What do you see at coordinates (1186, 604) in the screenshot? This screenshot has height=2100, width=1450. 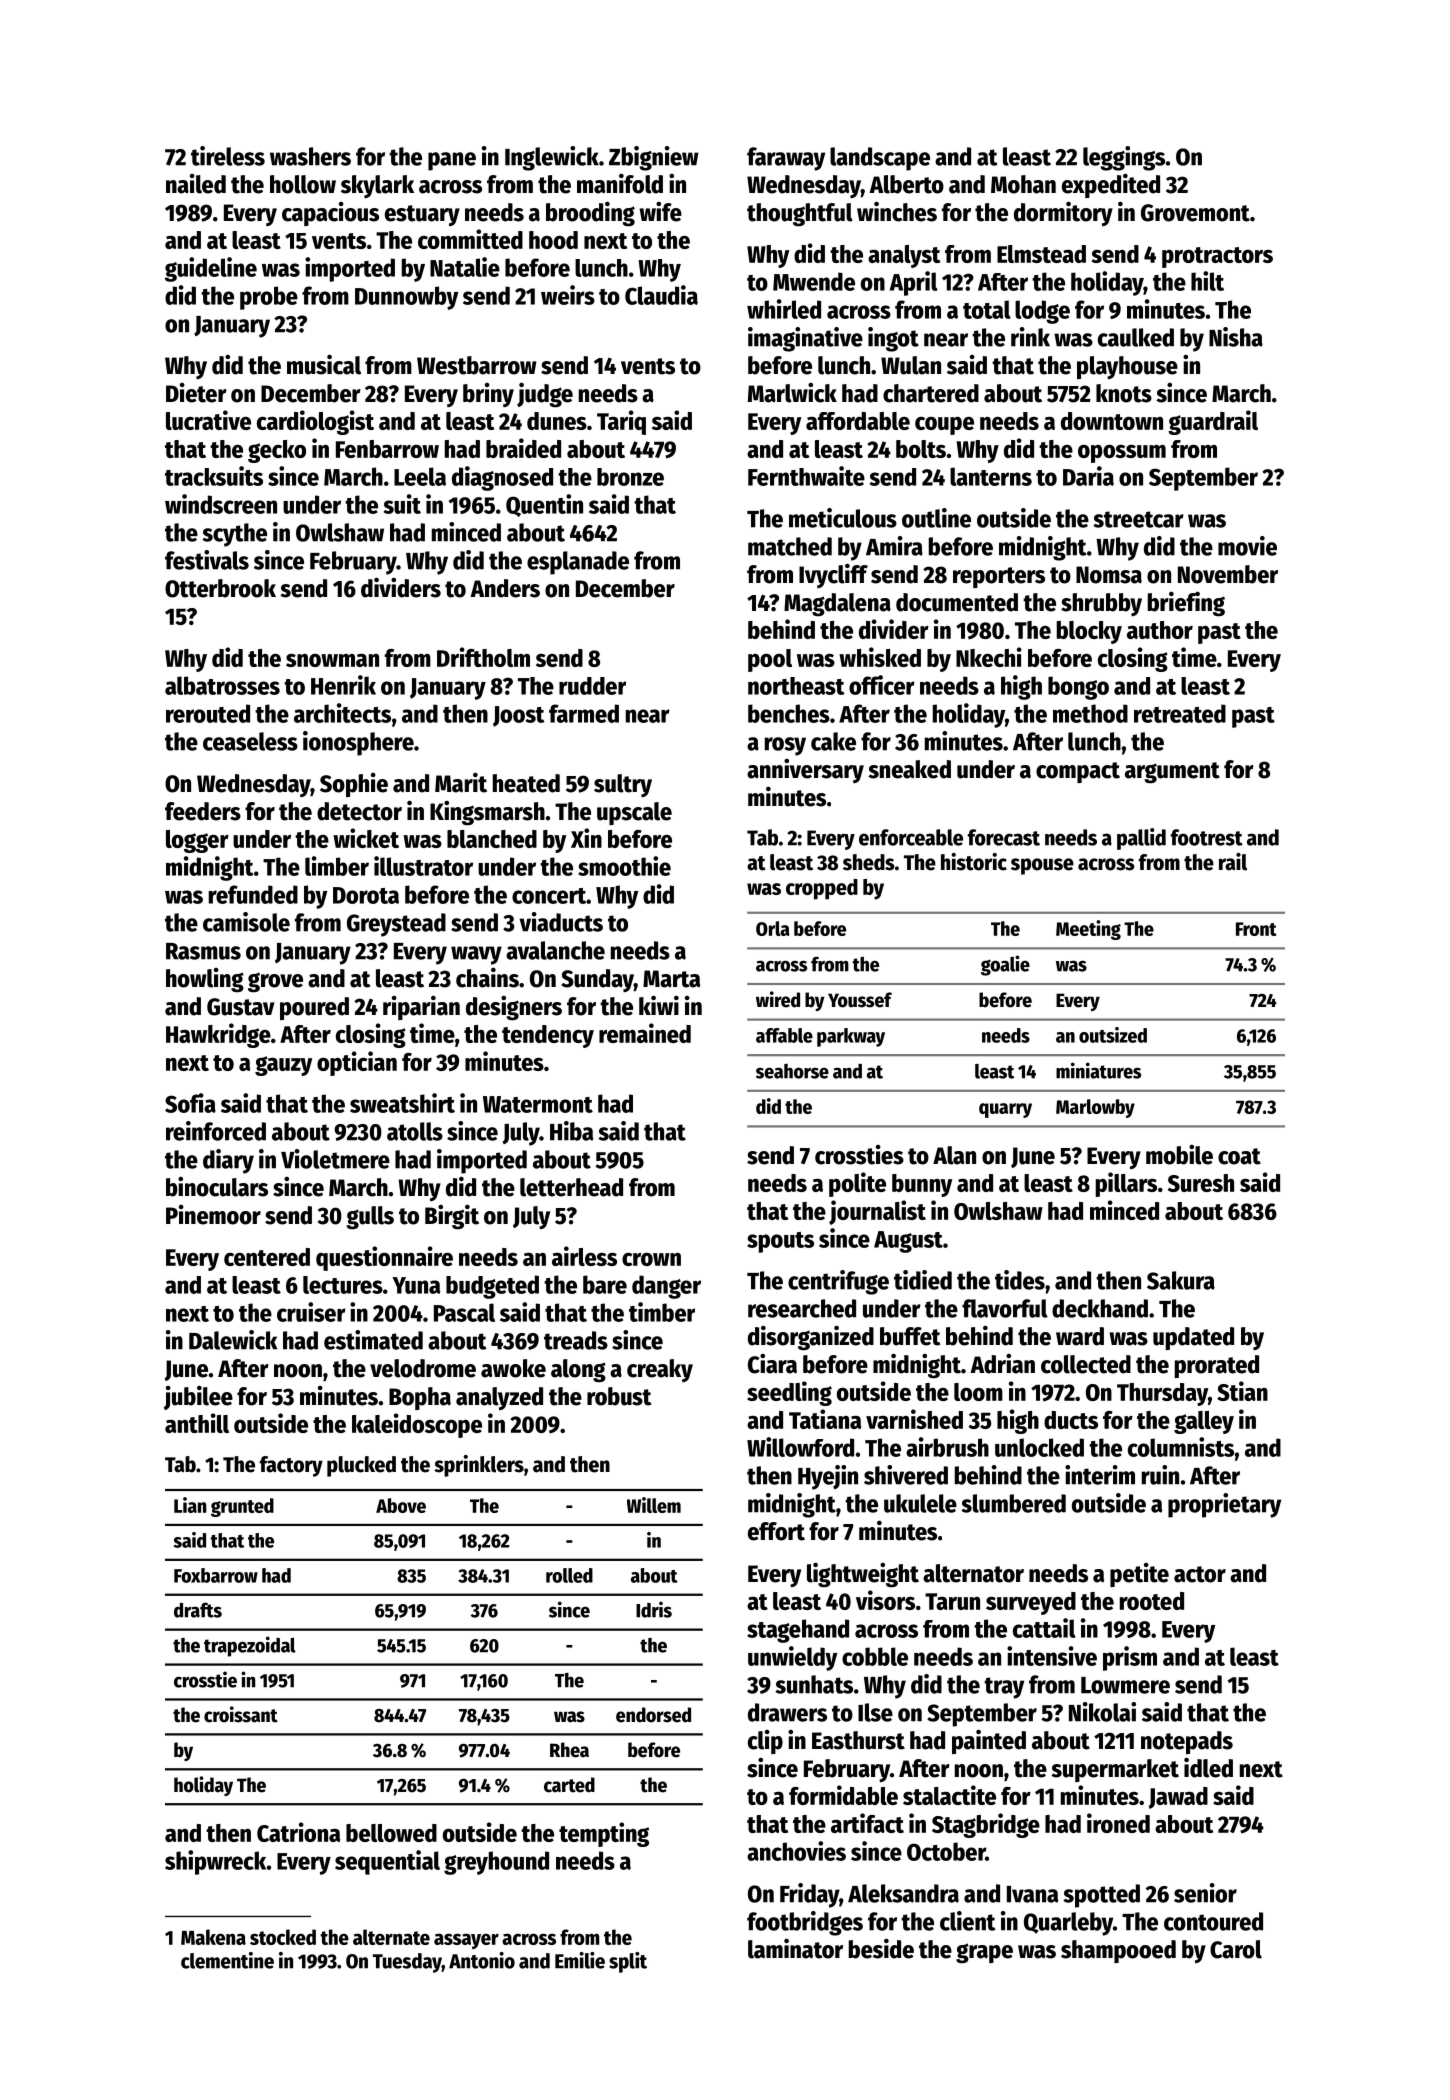 I see `briefing` at bounding box center [1186, 604].
